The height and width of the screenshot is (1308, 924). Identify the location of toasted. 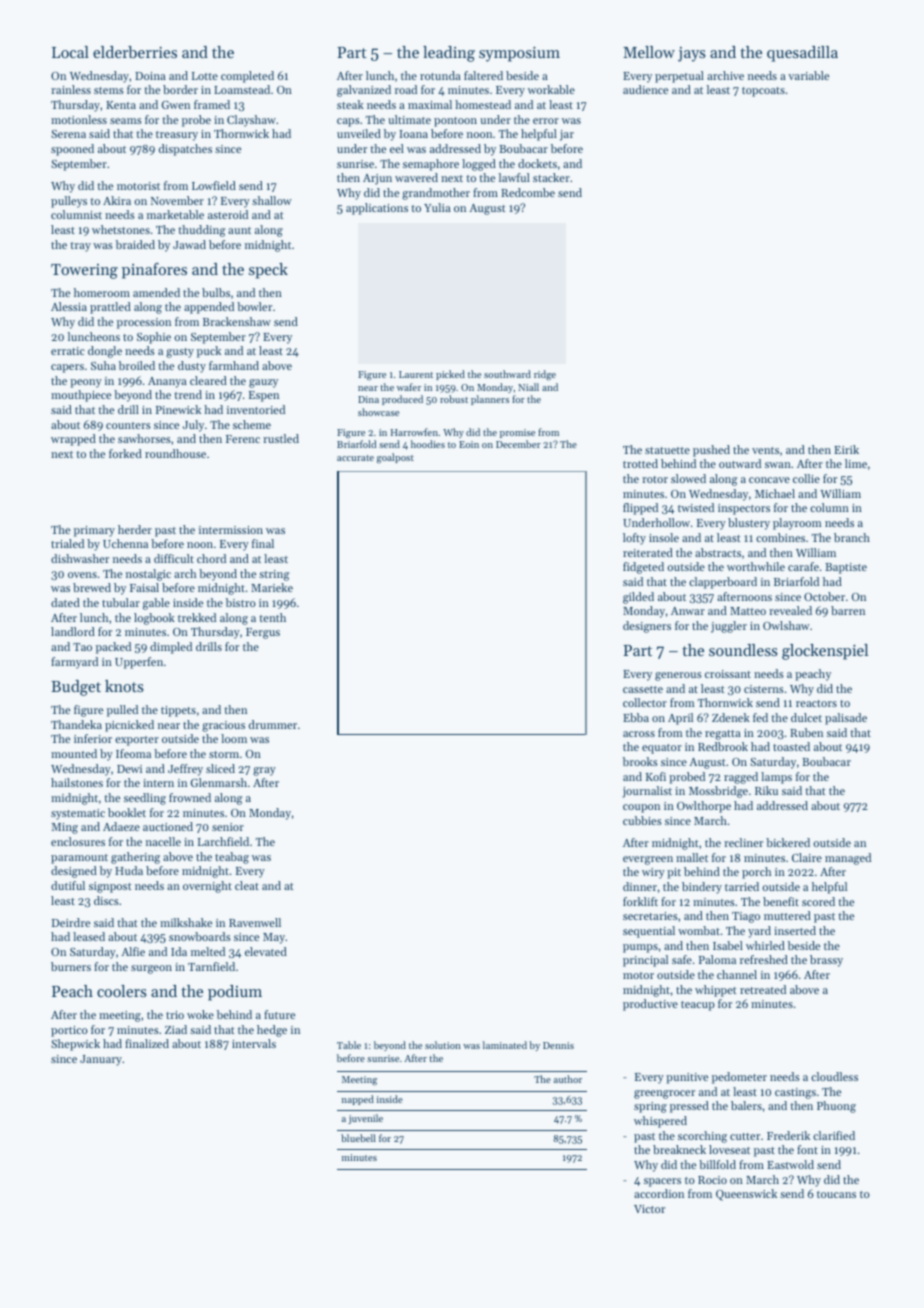
(791, 746).
